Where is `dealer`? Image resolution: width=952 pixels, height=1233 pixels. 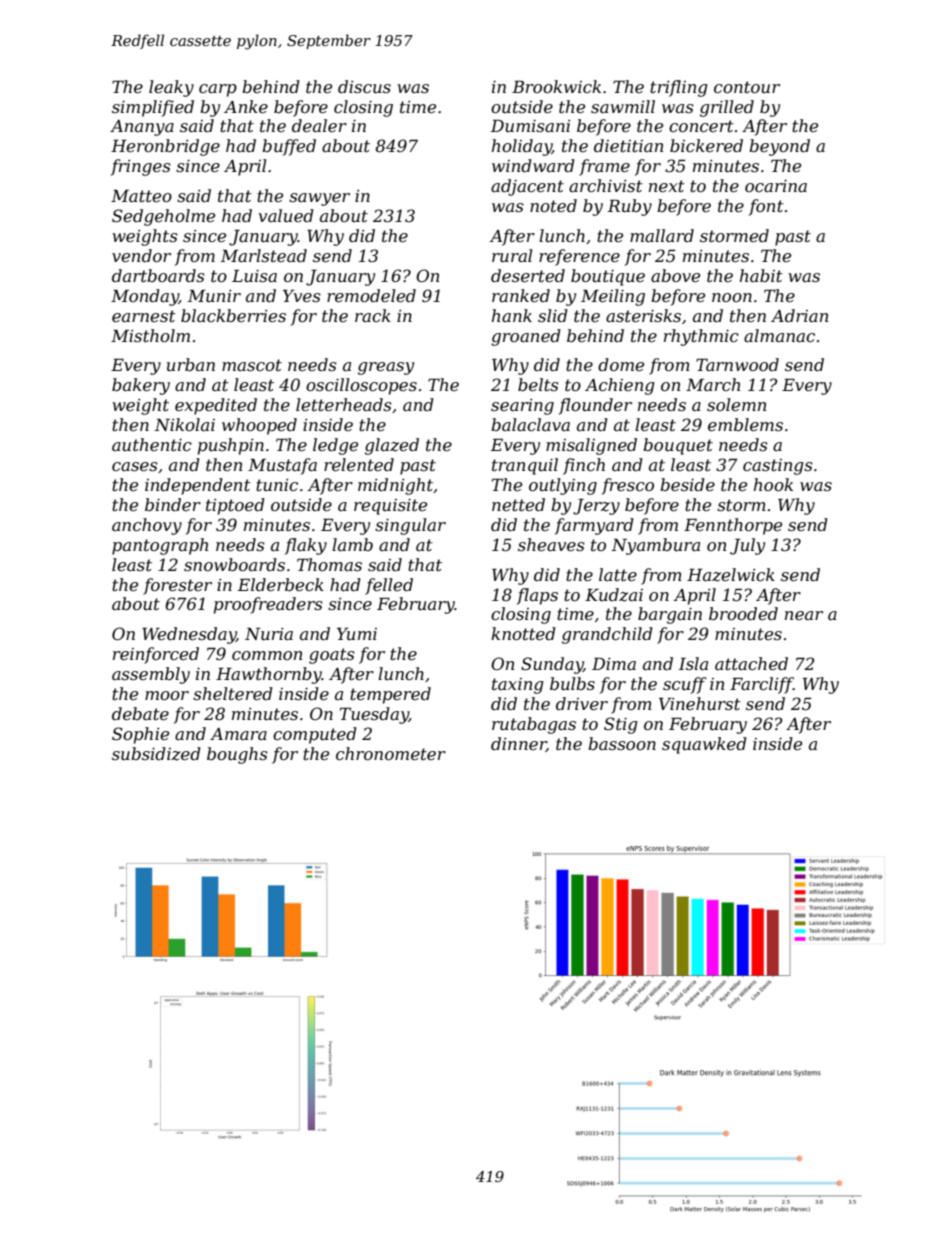 dealer is located at coordinates (319, 125).
